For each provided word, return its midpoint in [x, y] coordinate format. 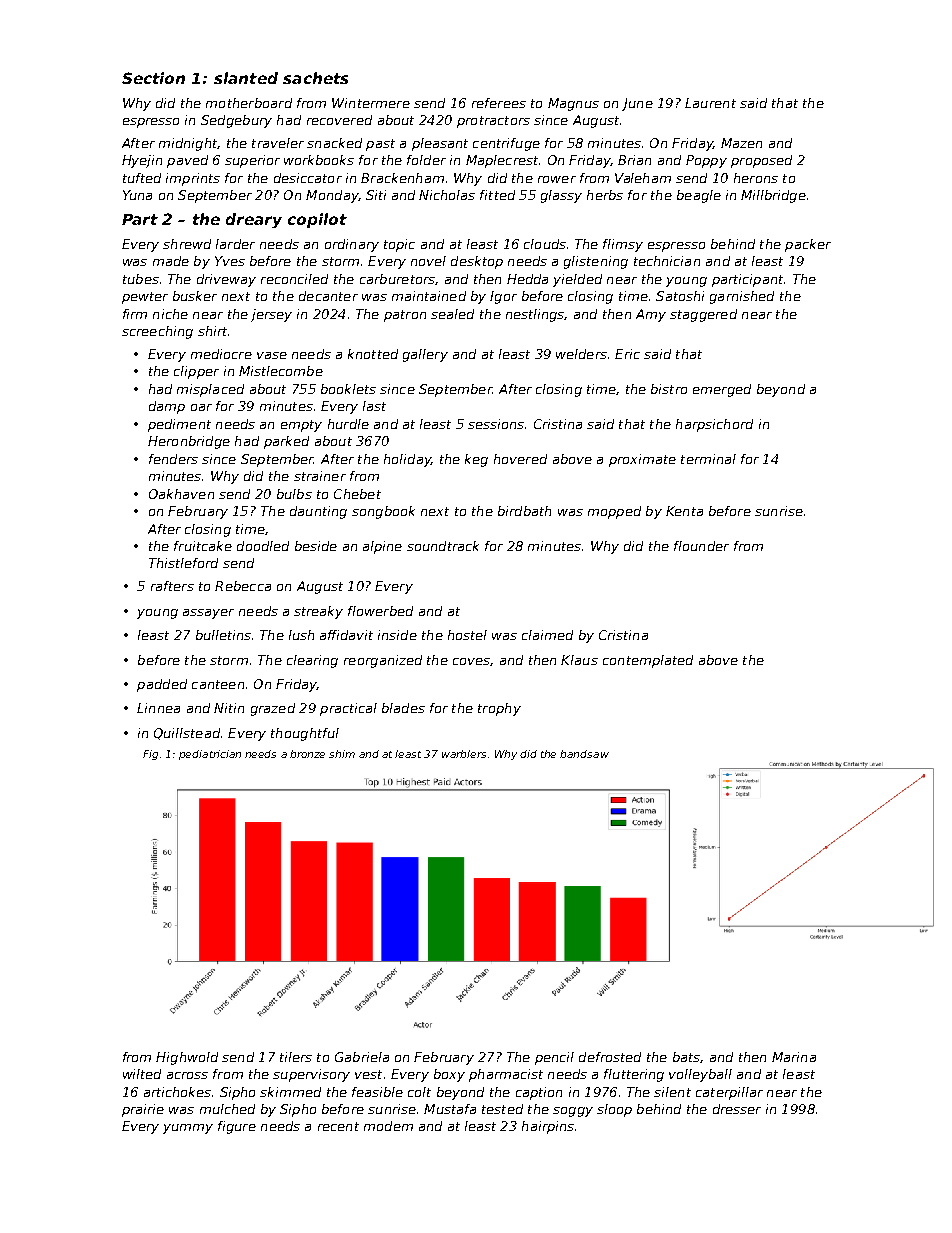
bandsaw [584, 754]
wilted [142, 1074]
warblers [464, 754]
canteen [218, 684]
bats [686, 1057]
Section [153, 78]
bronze [307, 754]
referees [499, 103]
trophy [499, 709]
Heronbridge [189, 442]
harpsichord [714, 425]
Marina [794, 1057]
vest [368, 1074]
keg [476, 460]
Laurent [710, 103]
